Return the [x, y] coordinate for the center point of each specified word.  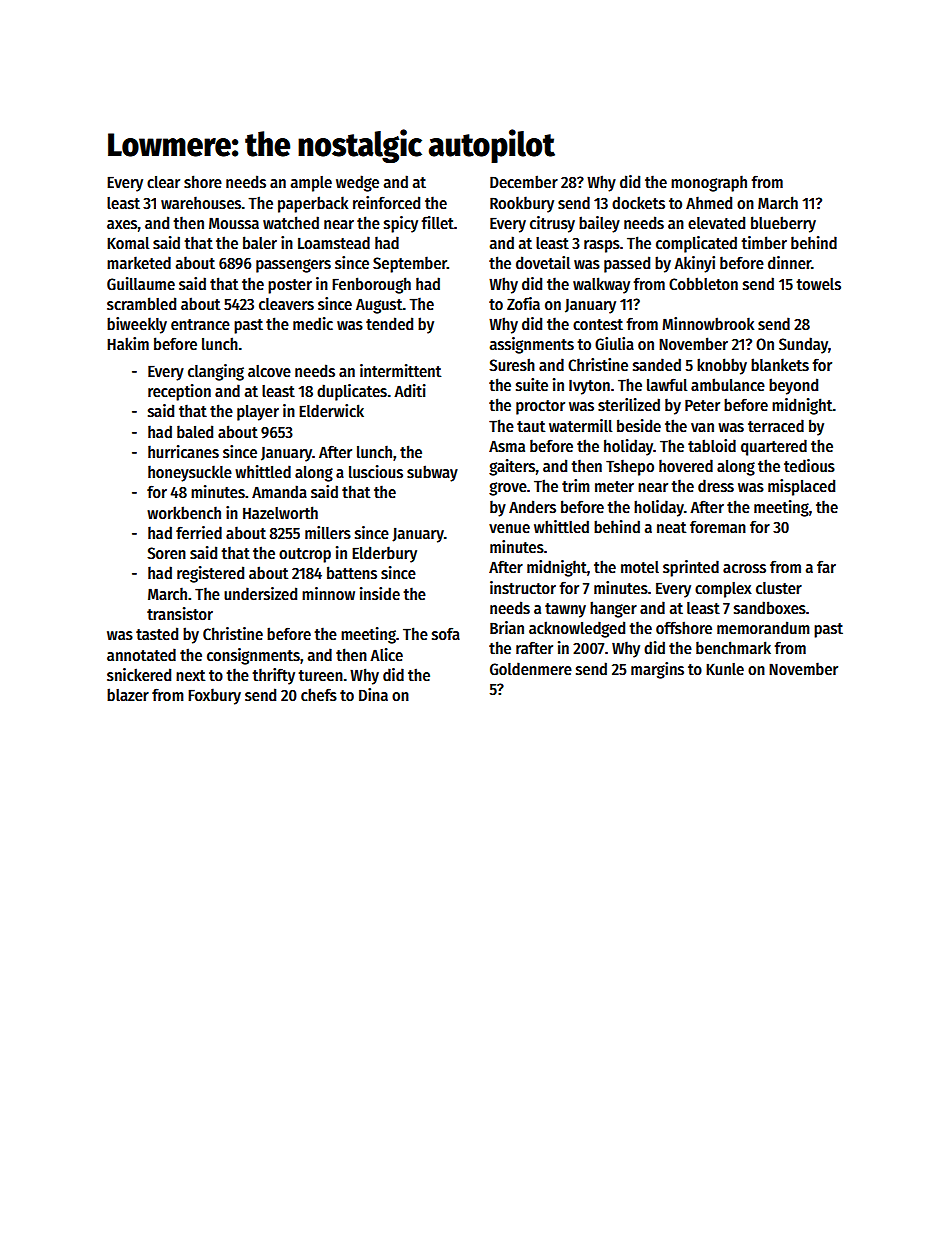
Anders [532, 507]
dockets [638, 203]
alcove [269, 371]
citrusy [552, 224]
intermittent [400, 370]
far [826, 566]
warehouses [201, 203]
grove [508, 489]
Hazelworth [280, 512]
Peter [702, 405]
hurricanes [183, 452]
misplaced [801, 487]
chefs [319, 694]
